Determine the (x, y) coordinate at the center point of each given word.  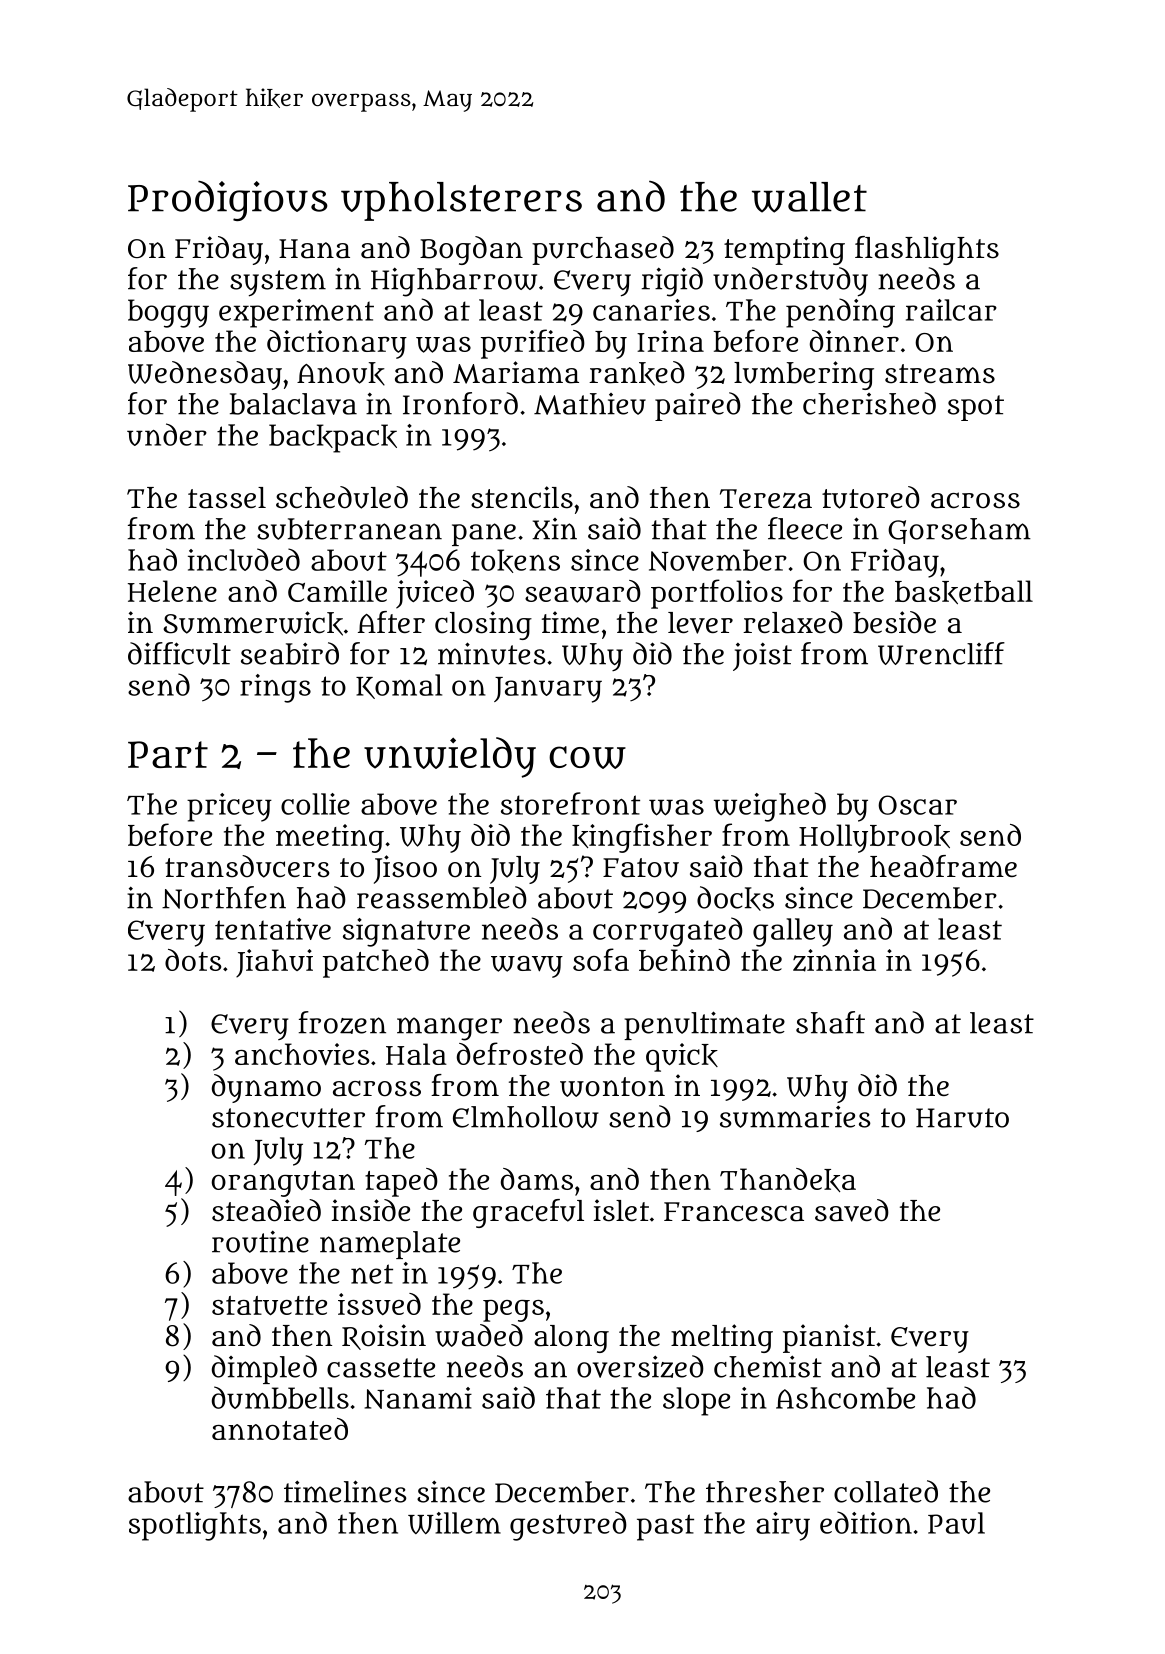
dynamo (266, 1088)
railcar (951, 310)
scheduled (342, 497)
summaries (795, 1116)
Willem (454, 1523)
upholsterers (461, 201)
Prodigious (228, 201)
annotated (280, 1429)
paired (698, 406)
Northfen (224, 897)
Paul (956, 1523)
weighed (770, 807)
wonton (612, 1087)
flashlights (927, 250)
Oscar (917, 805)
